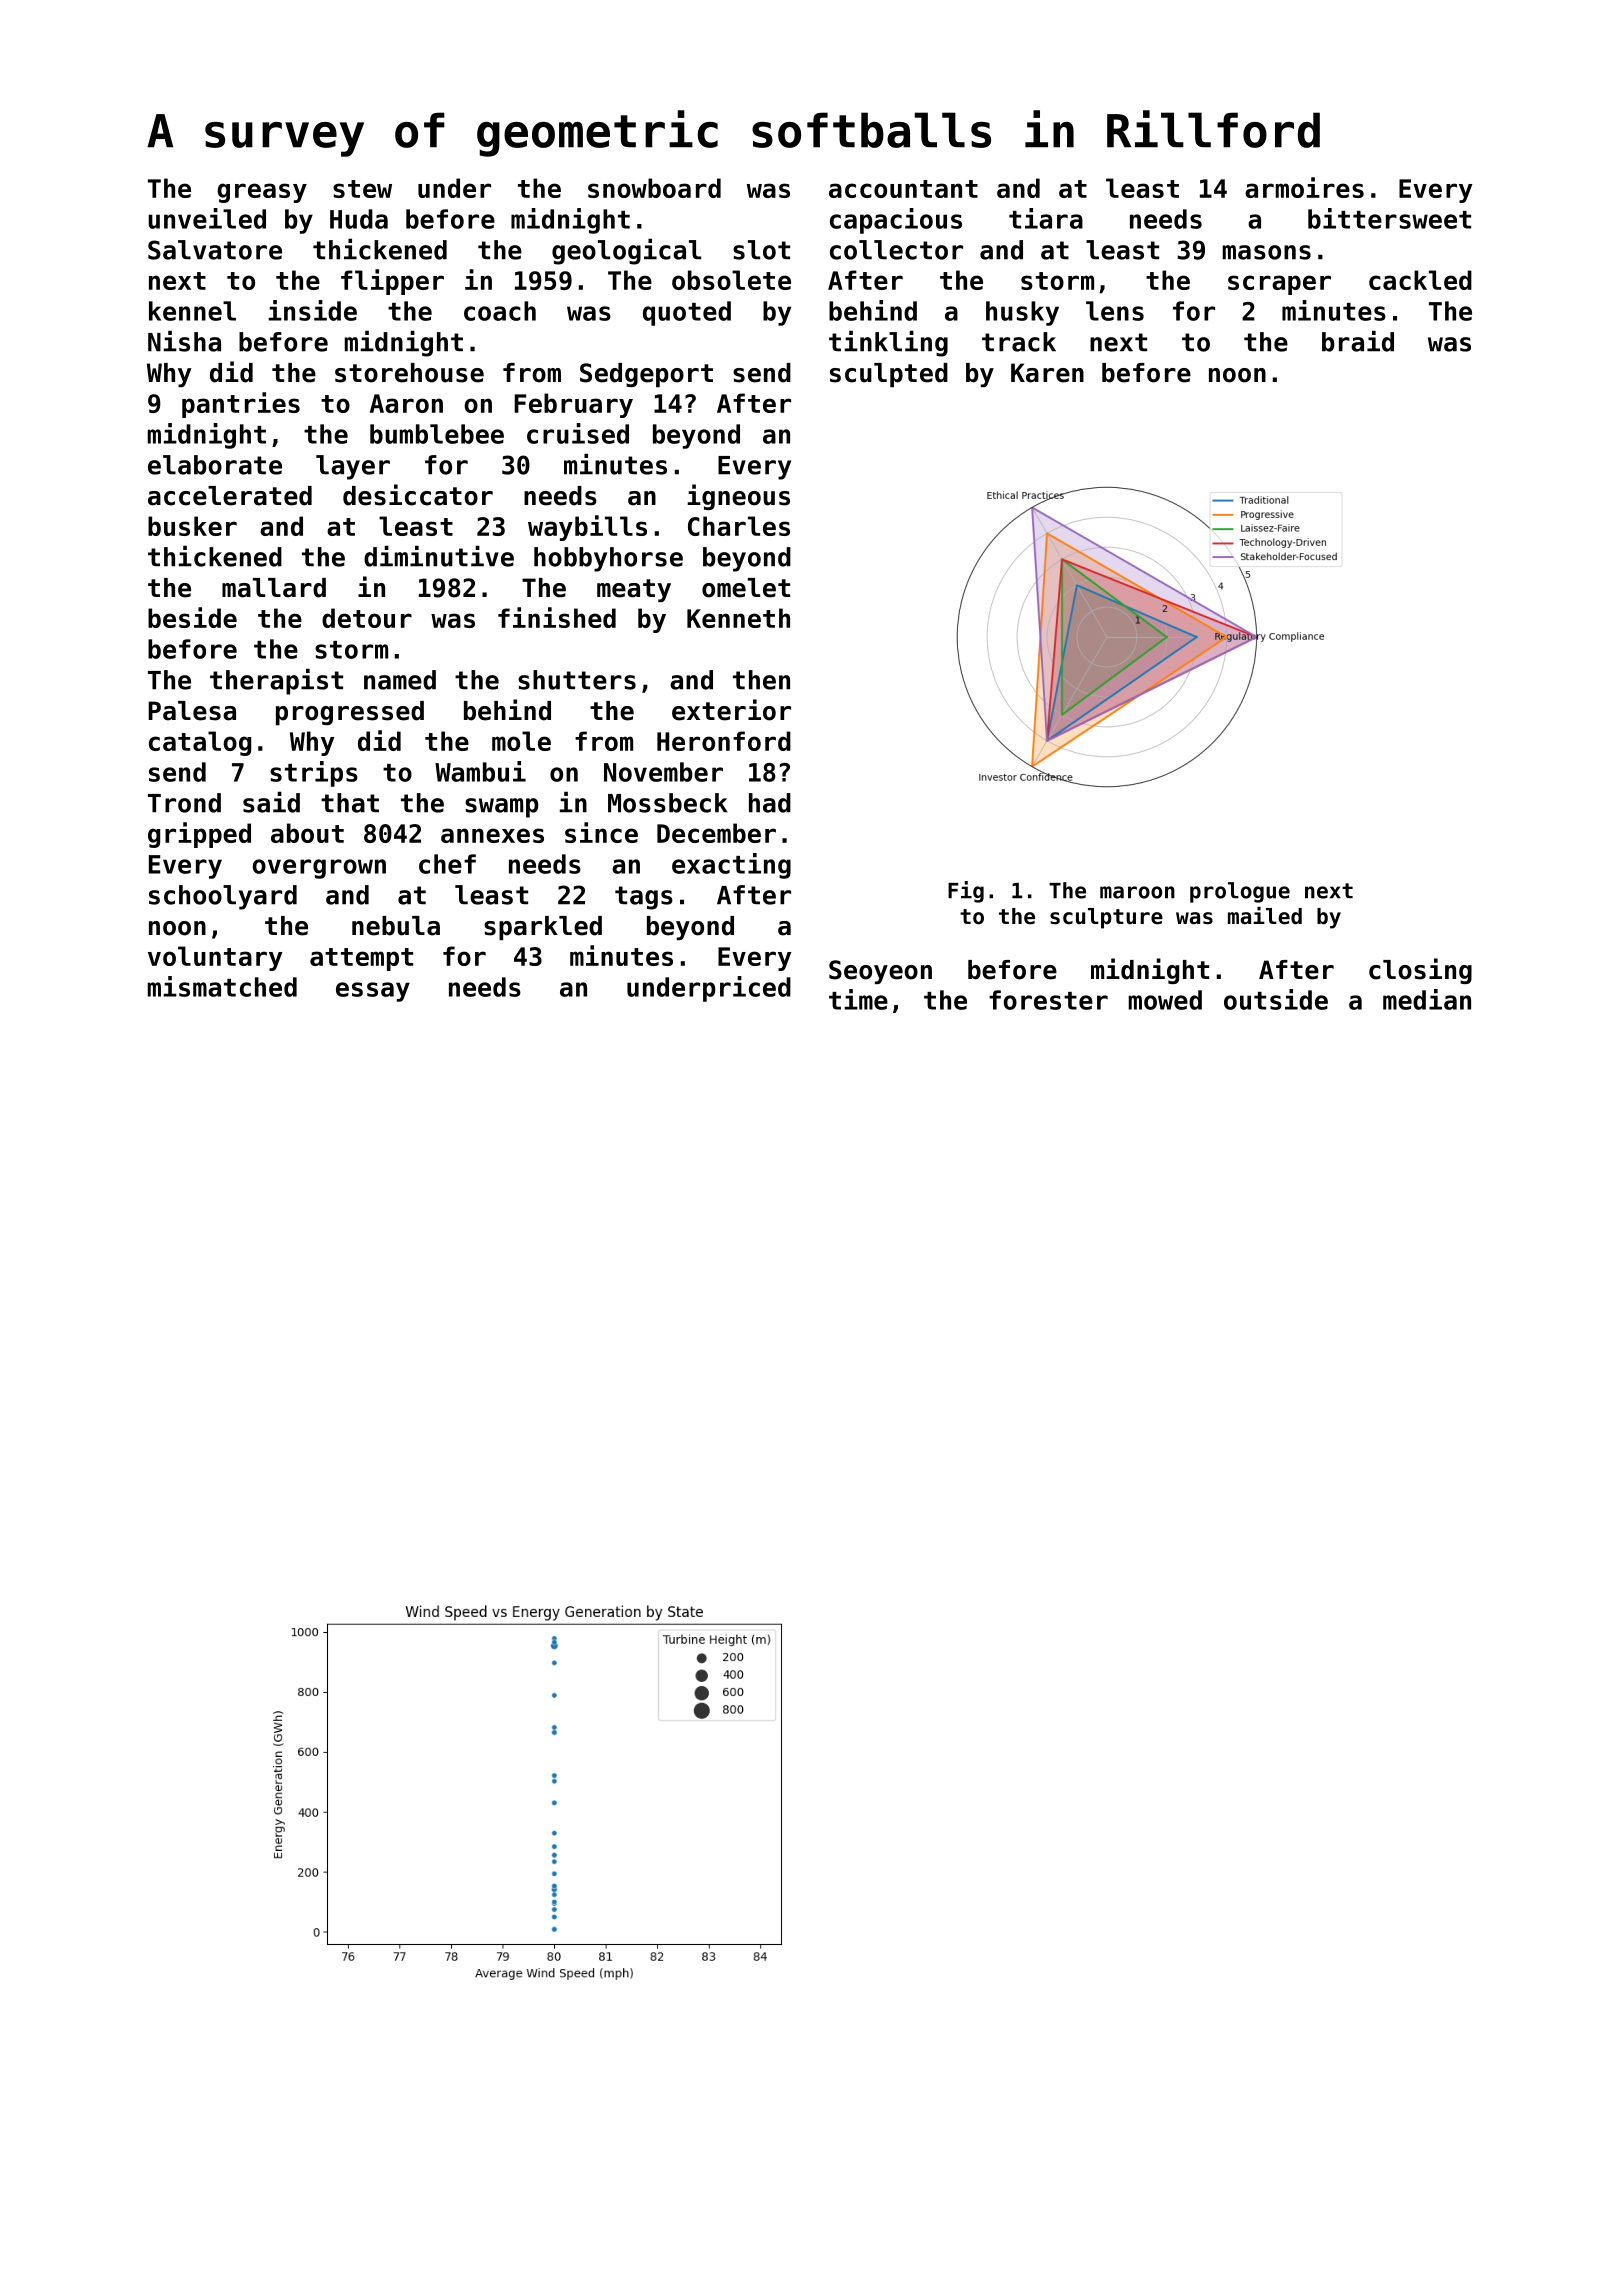 The width and height of the page is (1620, 2292). What do you see at coordinates (276, 682) in the page?
I see `therapist` at bounding box center [276, 682].
